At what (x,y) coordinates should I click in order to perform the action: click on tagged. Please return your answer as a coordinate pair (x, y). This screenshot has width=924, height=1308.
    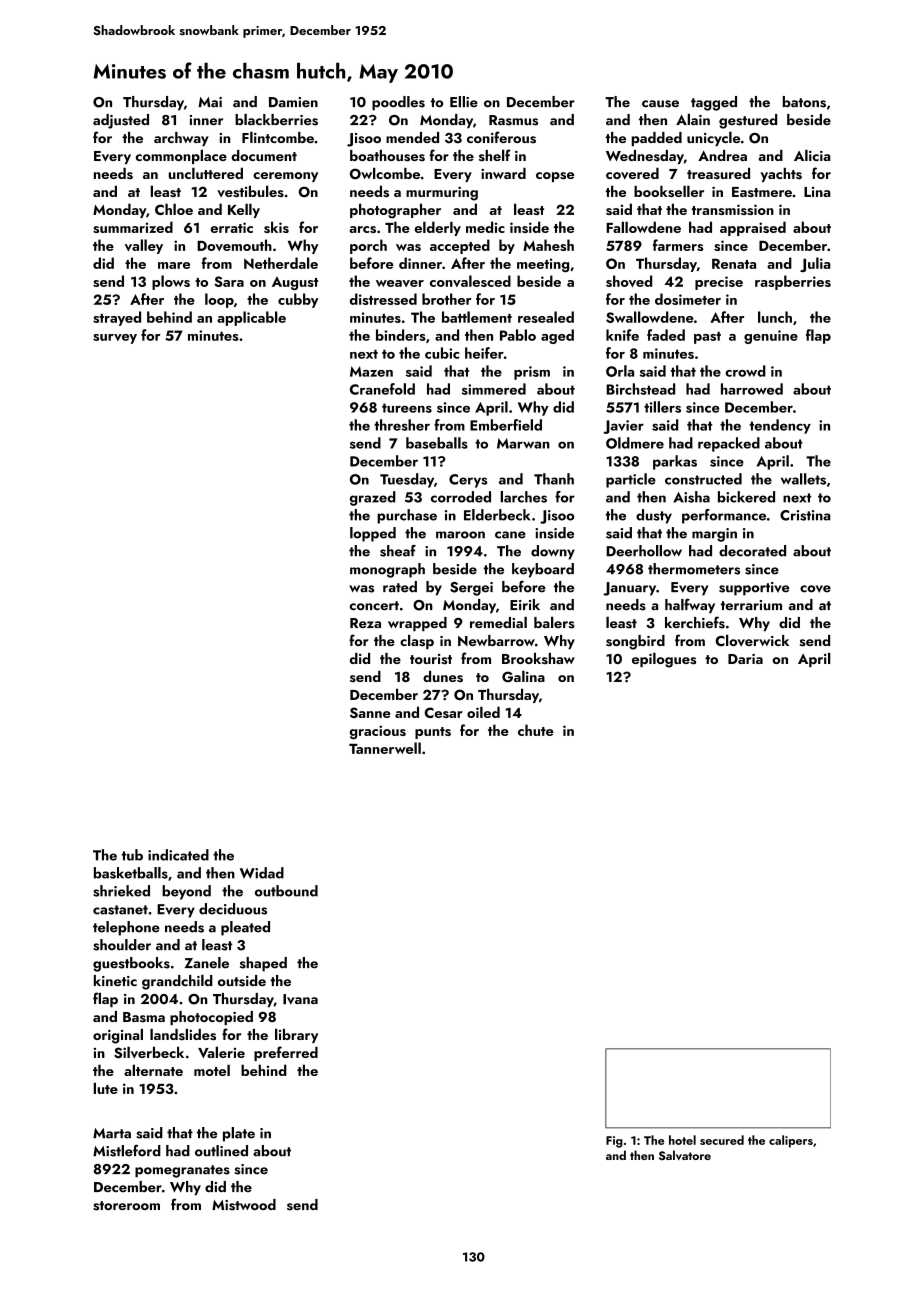
    Looking at the image, I should click on (714, 103).
